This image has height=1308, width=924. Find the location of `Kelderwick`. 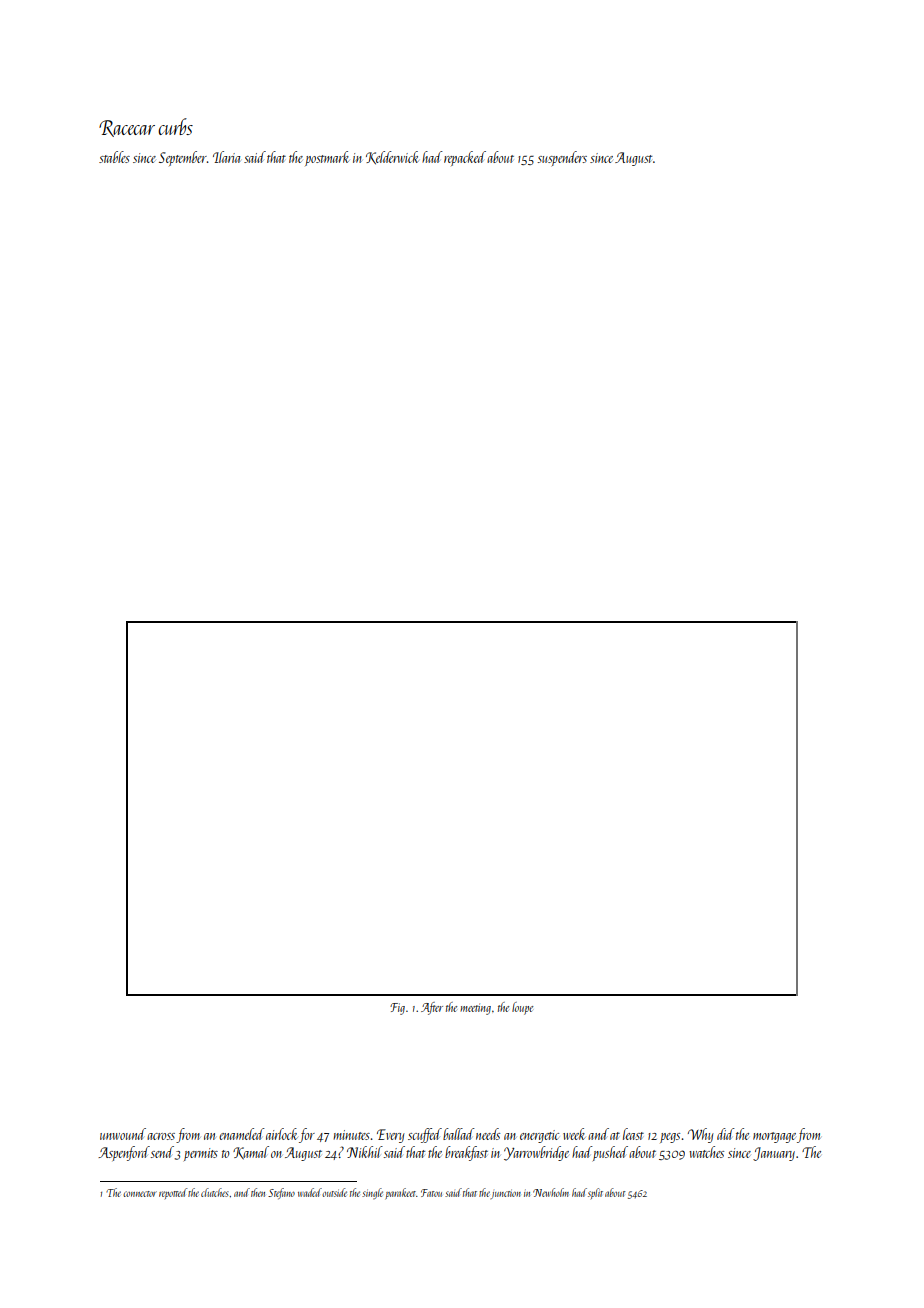

Kelderwick is located at coordinates (392, 158).
